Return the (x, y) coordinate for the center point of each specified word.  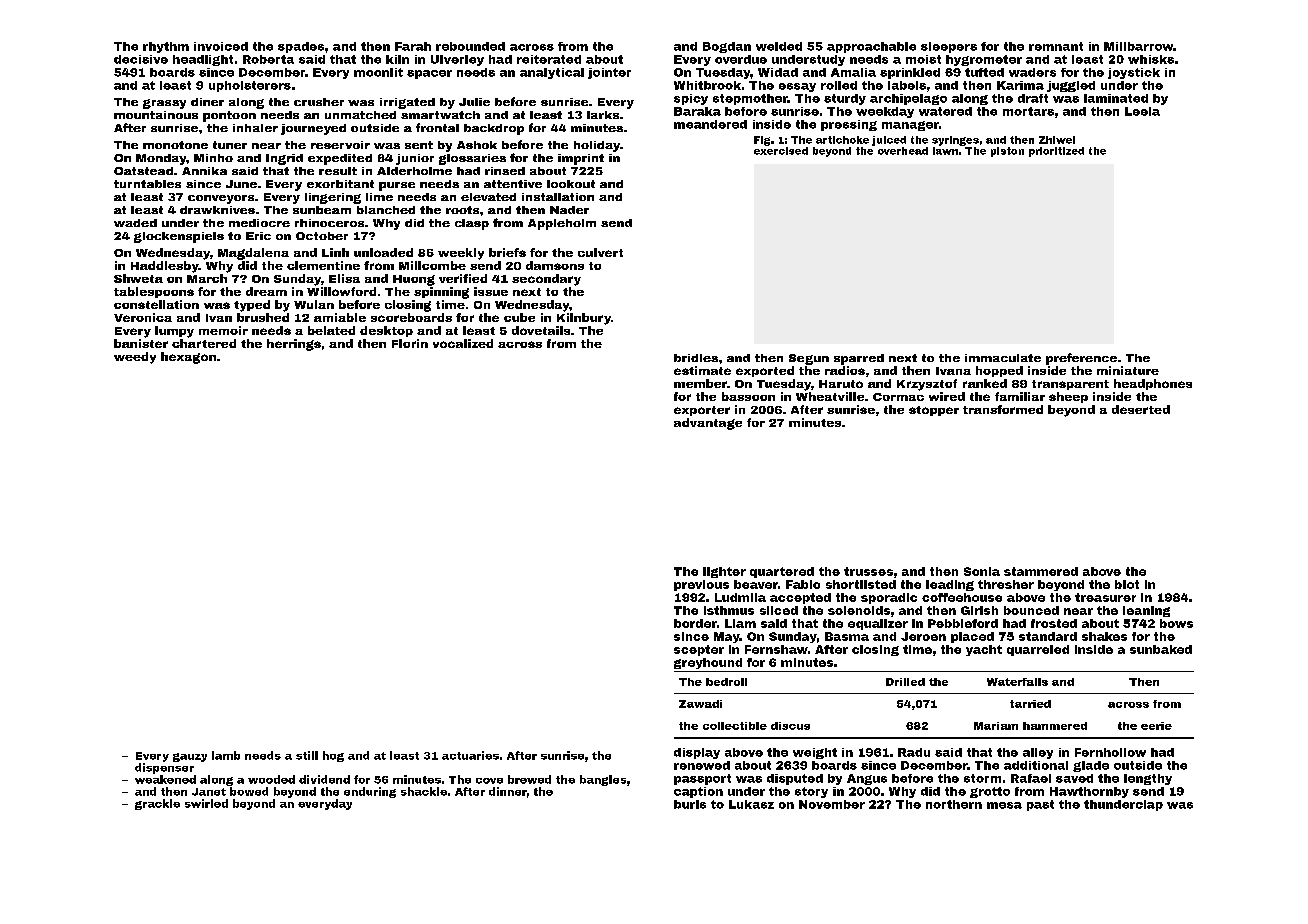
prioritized (1056, 152)
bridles (696, 358)
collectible (735, 726)
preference (1081, 359)
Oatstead (143, 171)
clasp (472, 224)
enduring (370, 792)
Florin (410, 343)
